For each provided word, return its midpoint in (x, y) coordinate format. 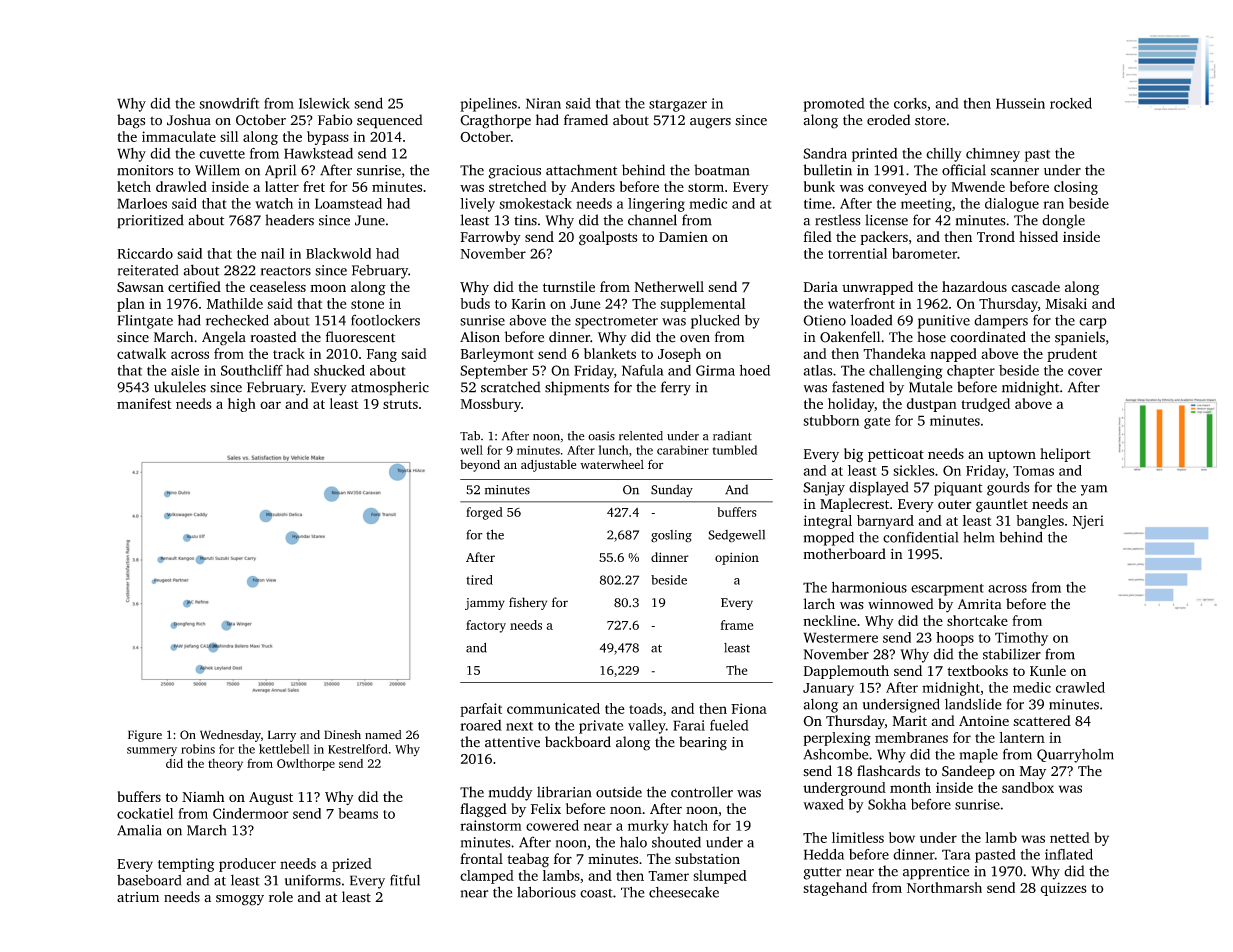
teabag (528, 860)
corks (910, 103)
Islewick (324, 103)
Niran (543, 103)
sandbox (1028, 787)
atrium (138, 897)
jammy (485, 604)
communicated (553, 708)
